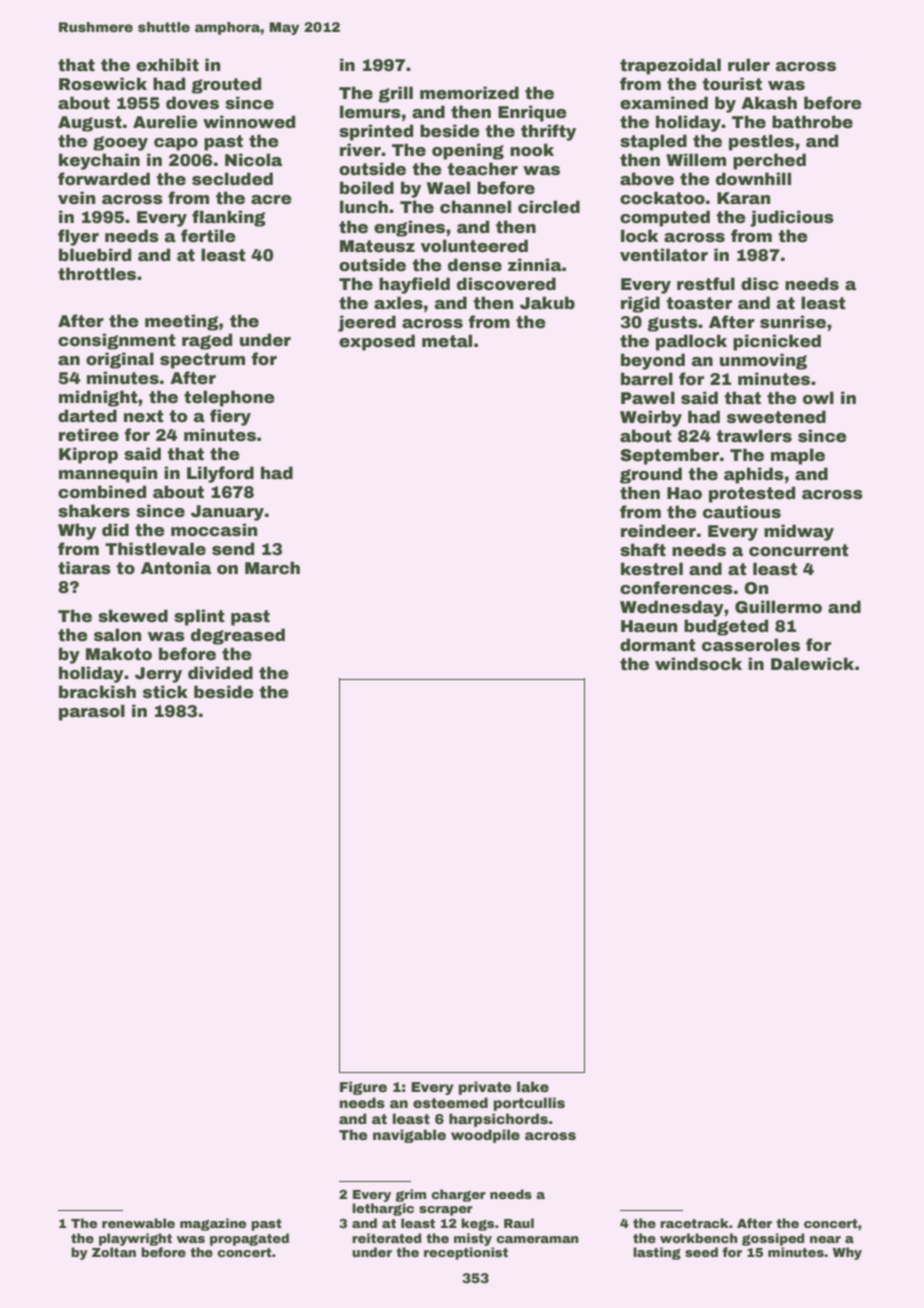  I want to click on renewable, so click(138, 1223).
